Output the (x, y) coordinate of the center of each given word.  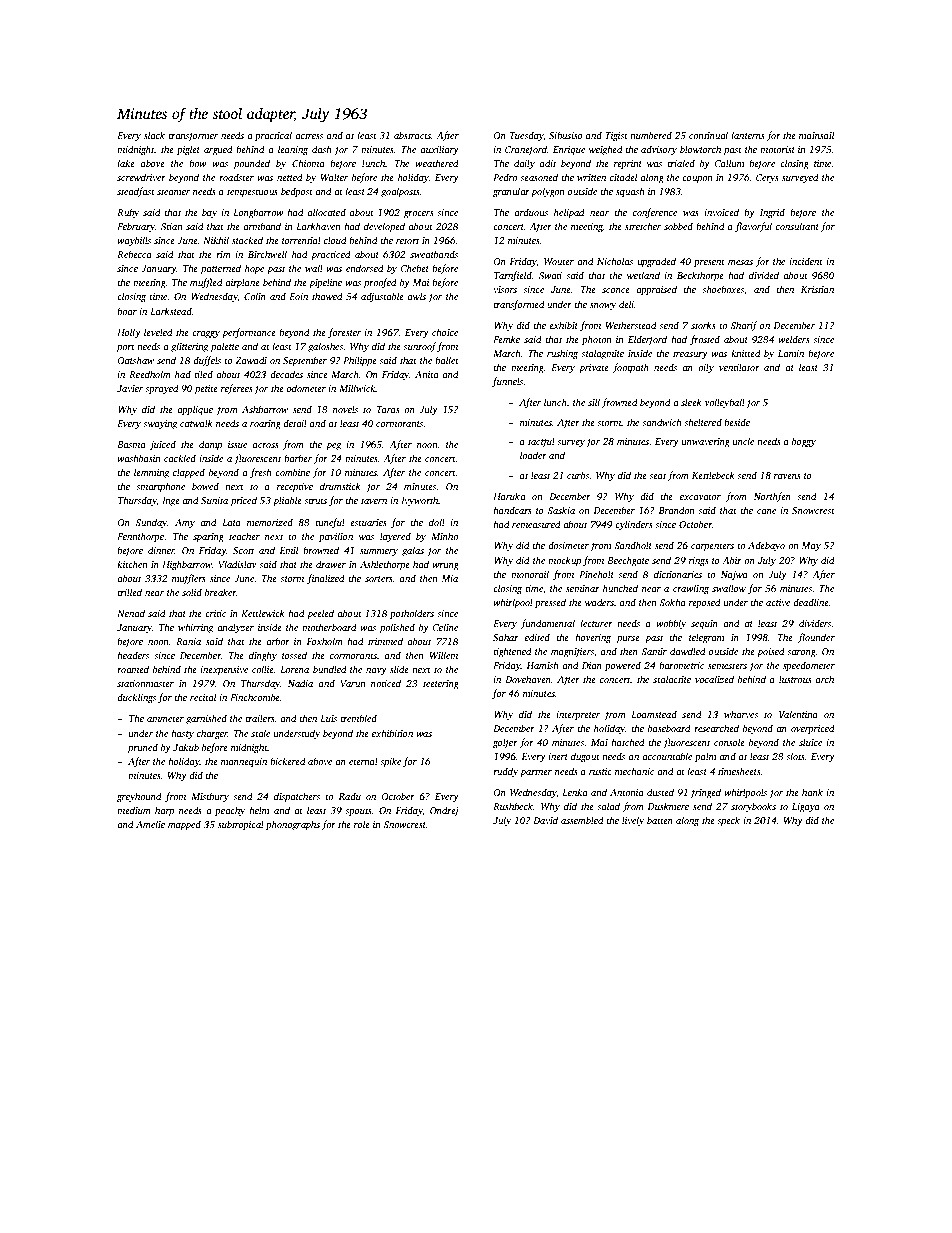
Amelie (150, 824)
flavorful (753, 227)
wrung (445, 567)
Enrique (569, 151)
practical (273, 136)
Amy (185, 523)
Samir (654, 651)
